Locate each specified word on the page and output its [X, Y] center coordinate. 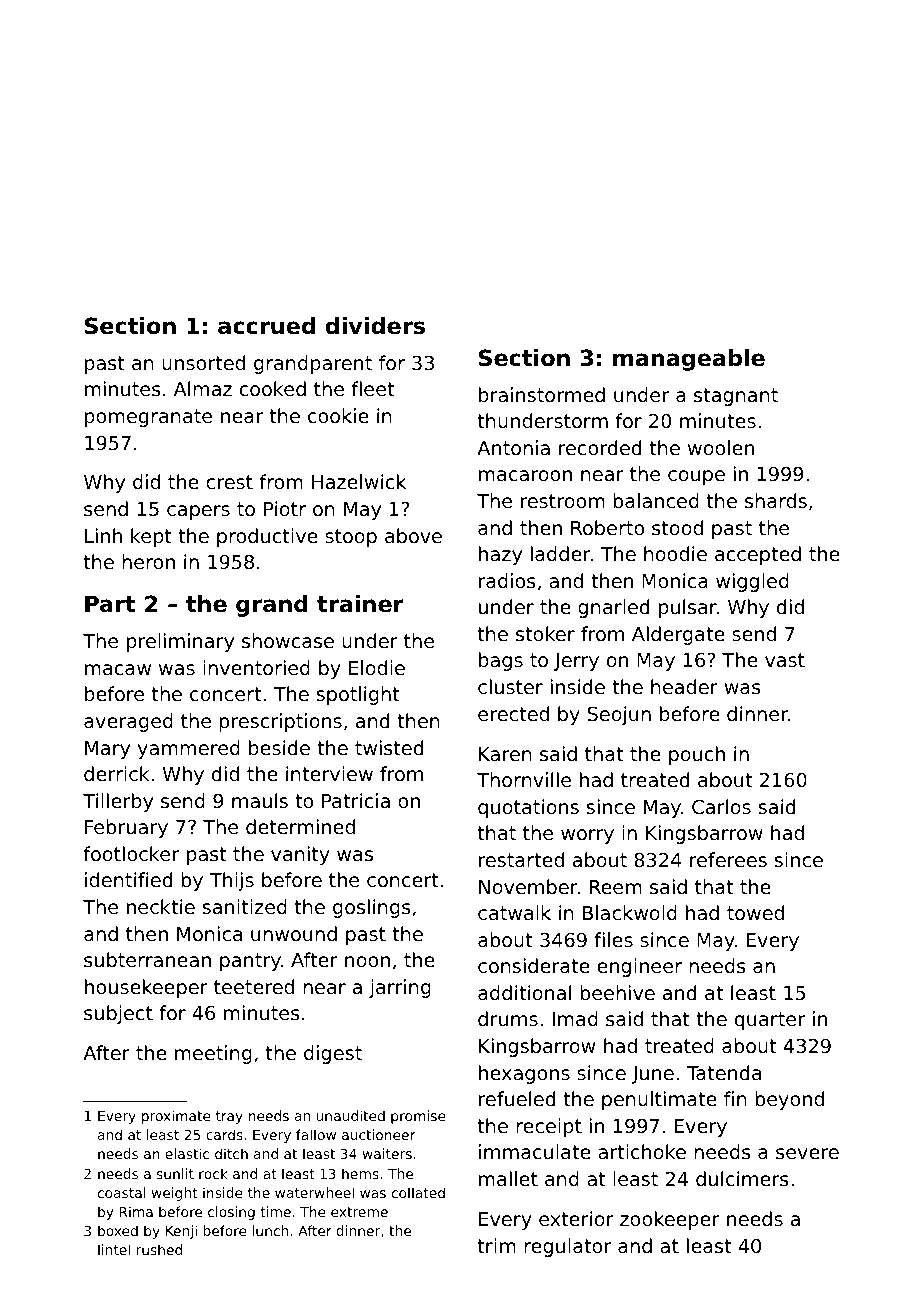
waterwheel [314, 1192]
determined [300, 826]
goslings [372, 908]
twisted [389, 747]
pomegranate [148, 418]
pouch [697, 755]
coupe [696, 477]
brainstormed [542, 394]
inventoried [256, 667]
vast [785, 660]
